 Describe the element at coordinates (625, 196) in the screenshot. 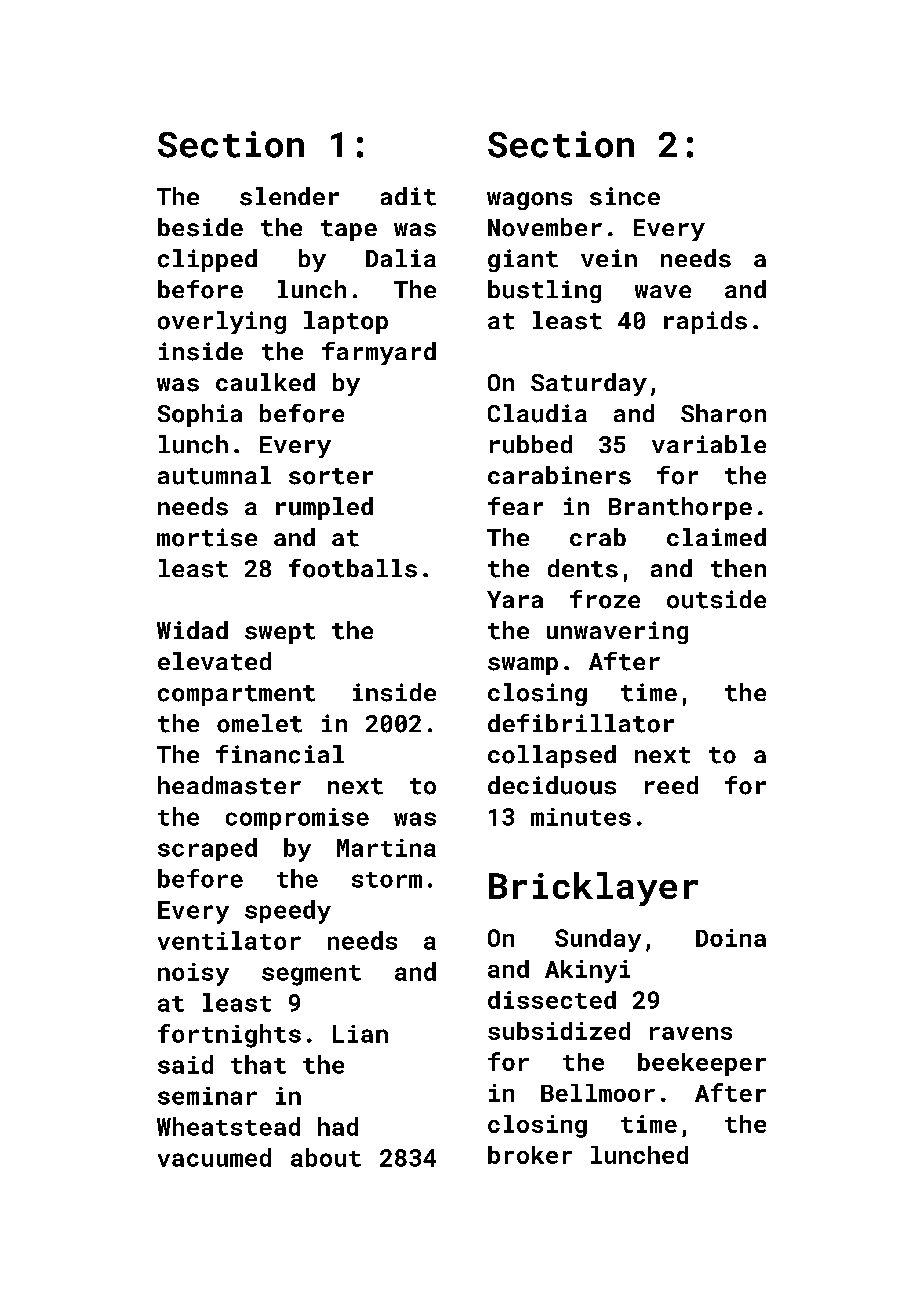

I see `since` at that location.
